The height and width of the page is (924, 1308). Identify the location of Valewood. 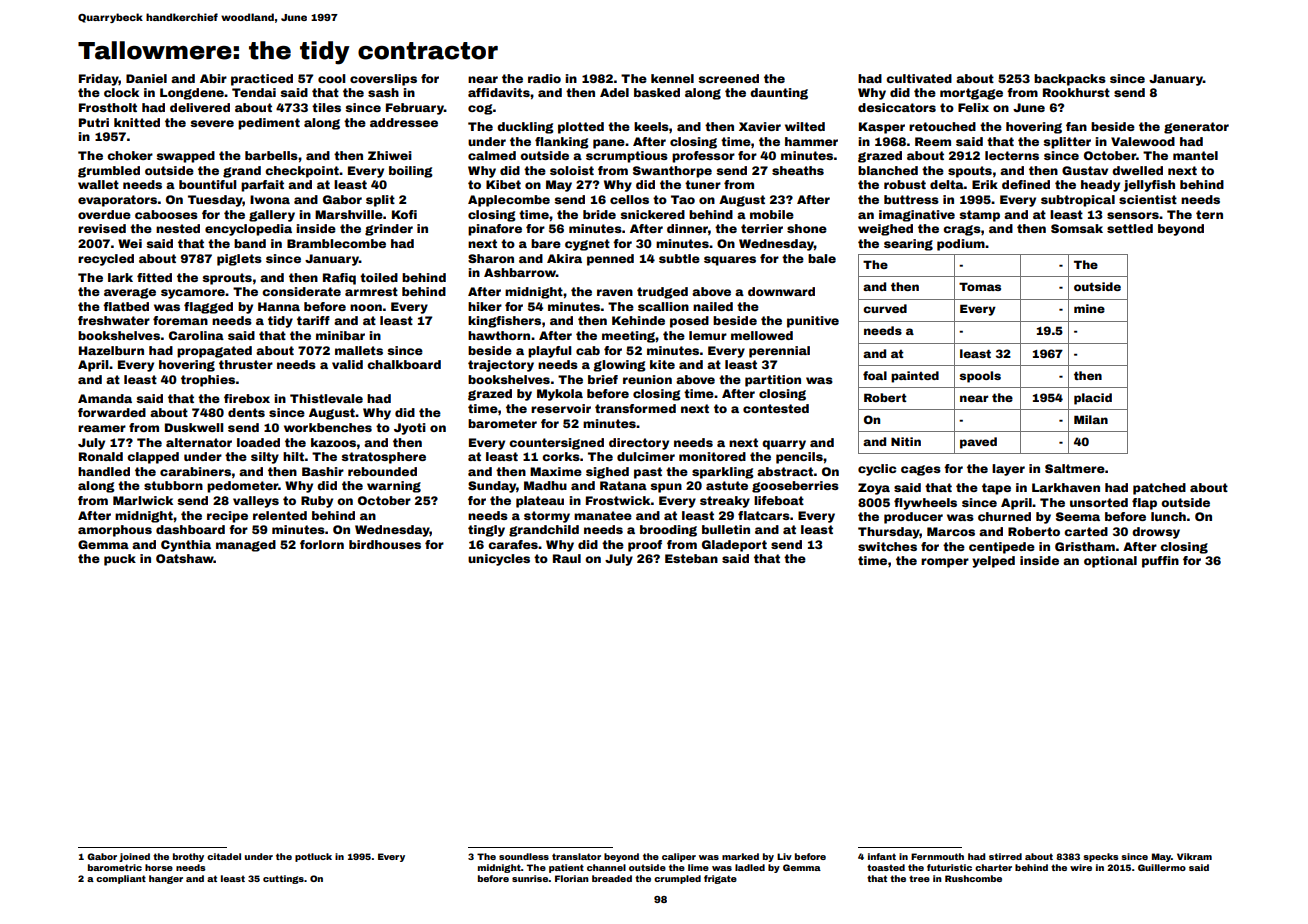
(1143, 141).
